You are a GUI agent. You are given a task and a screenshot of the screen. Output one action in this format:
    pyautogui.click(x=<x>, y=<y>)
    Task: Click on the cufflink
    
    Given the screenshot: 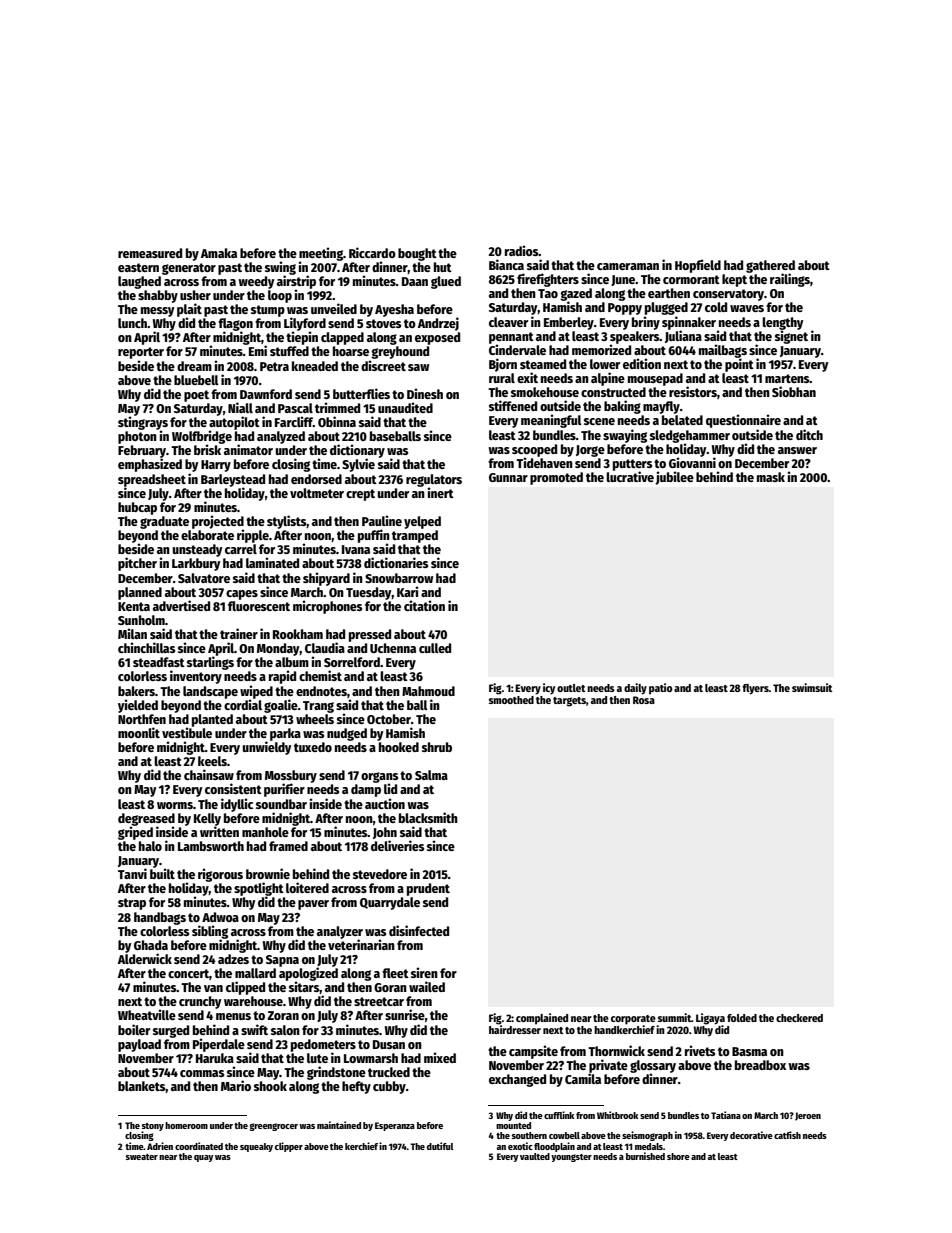 What is the action you would take?
    pyautogui.click(x=559, y=1115)
